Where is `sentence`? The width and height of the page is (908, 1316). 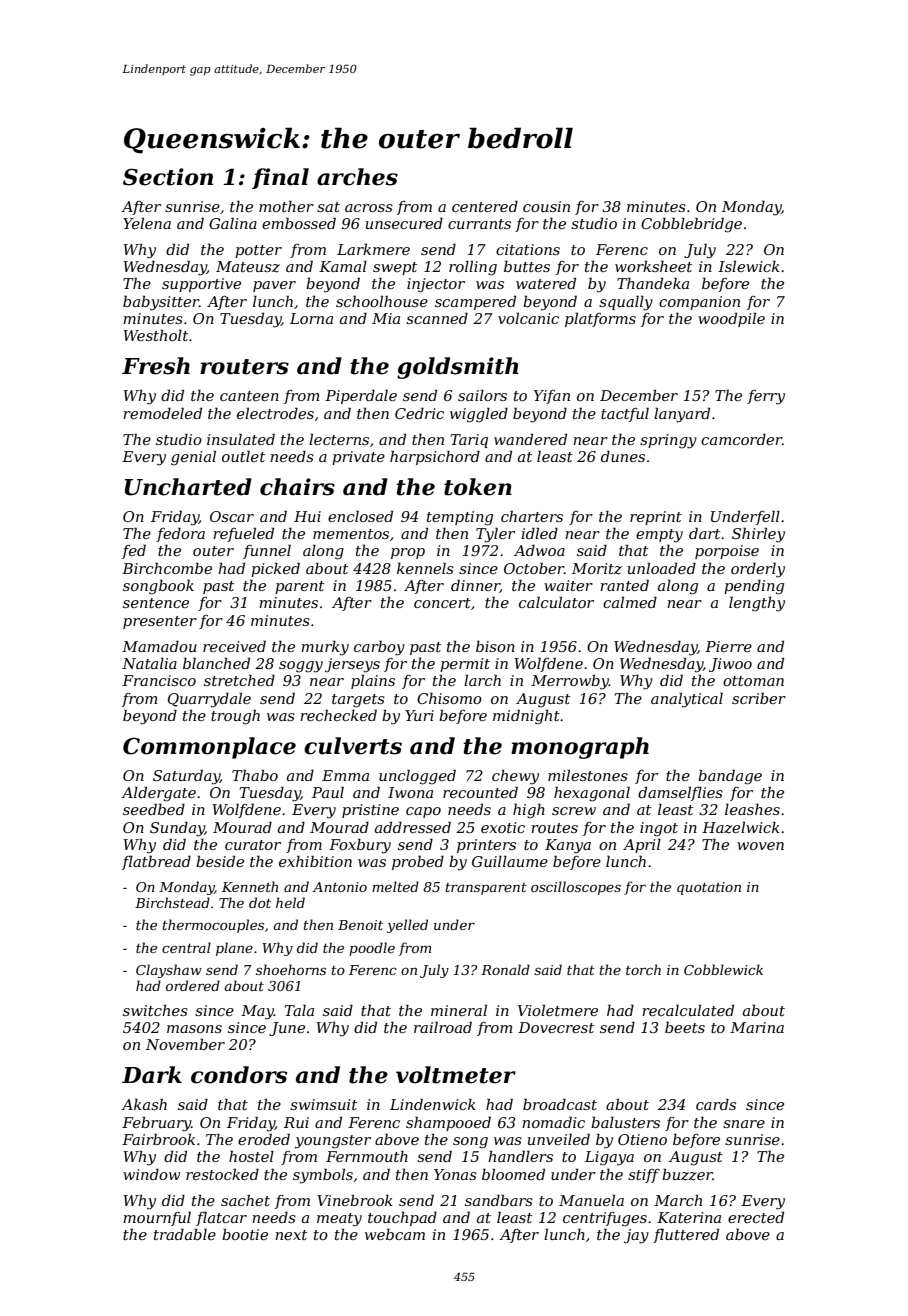 sentence is located at coordinates (156, 603).
